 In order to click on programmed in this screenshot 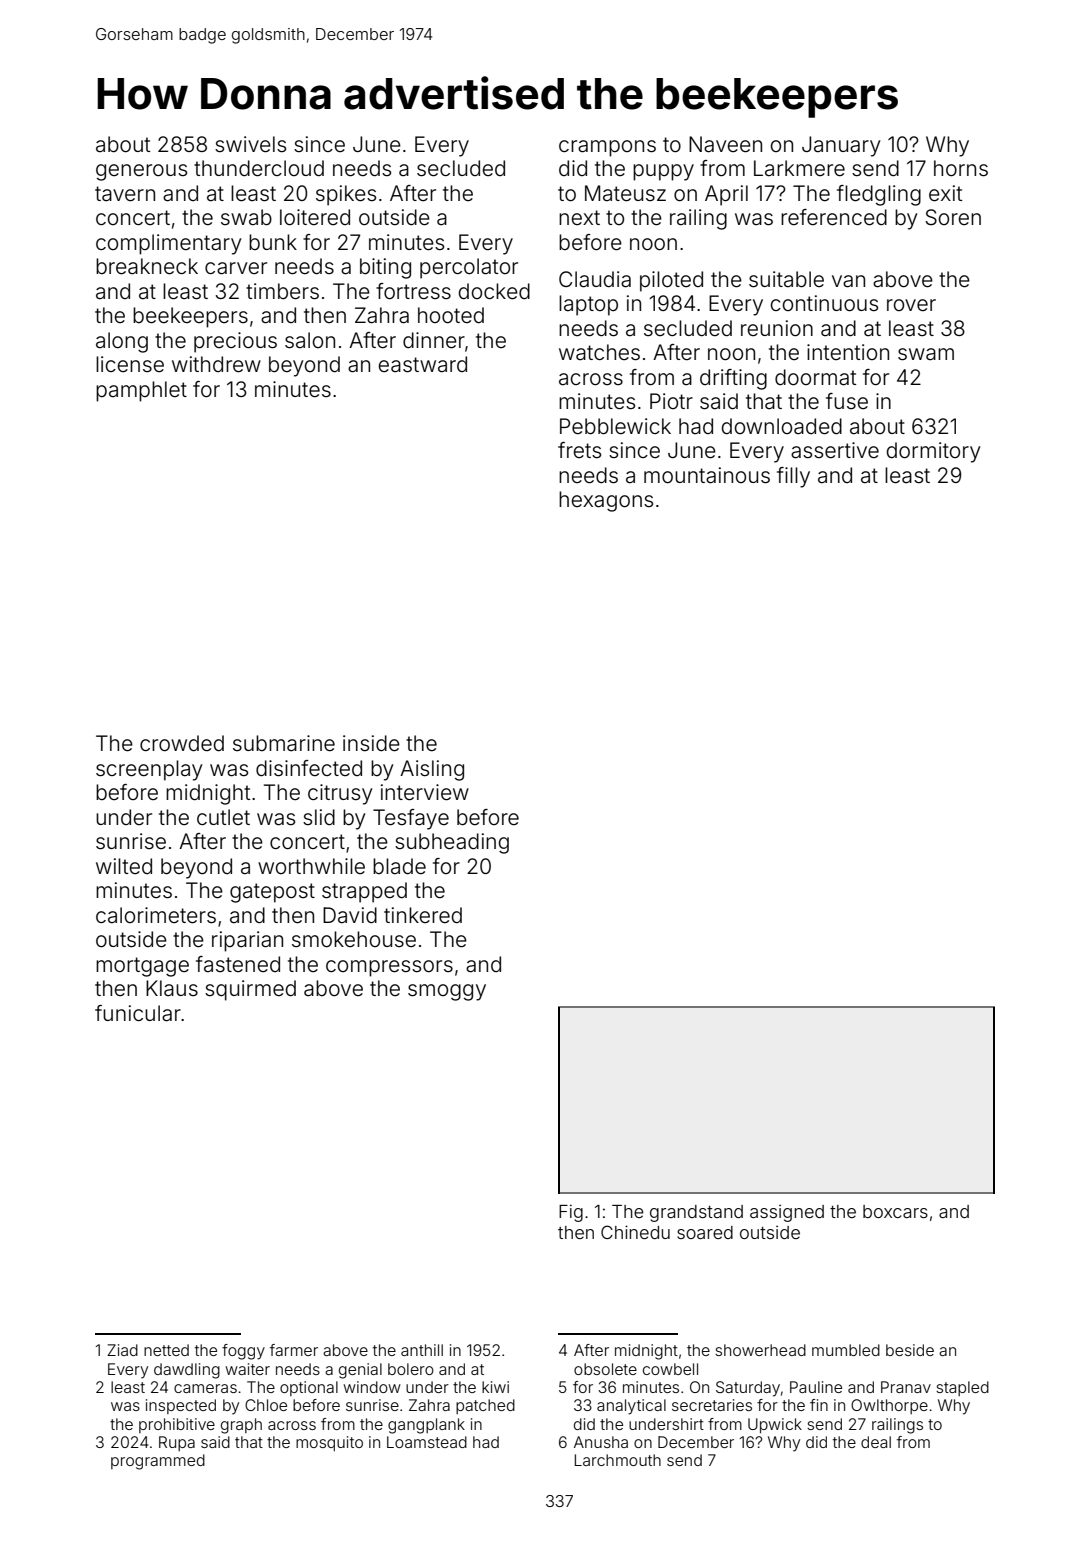, I will do `click(158, 1462)`.
